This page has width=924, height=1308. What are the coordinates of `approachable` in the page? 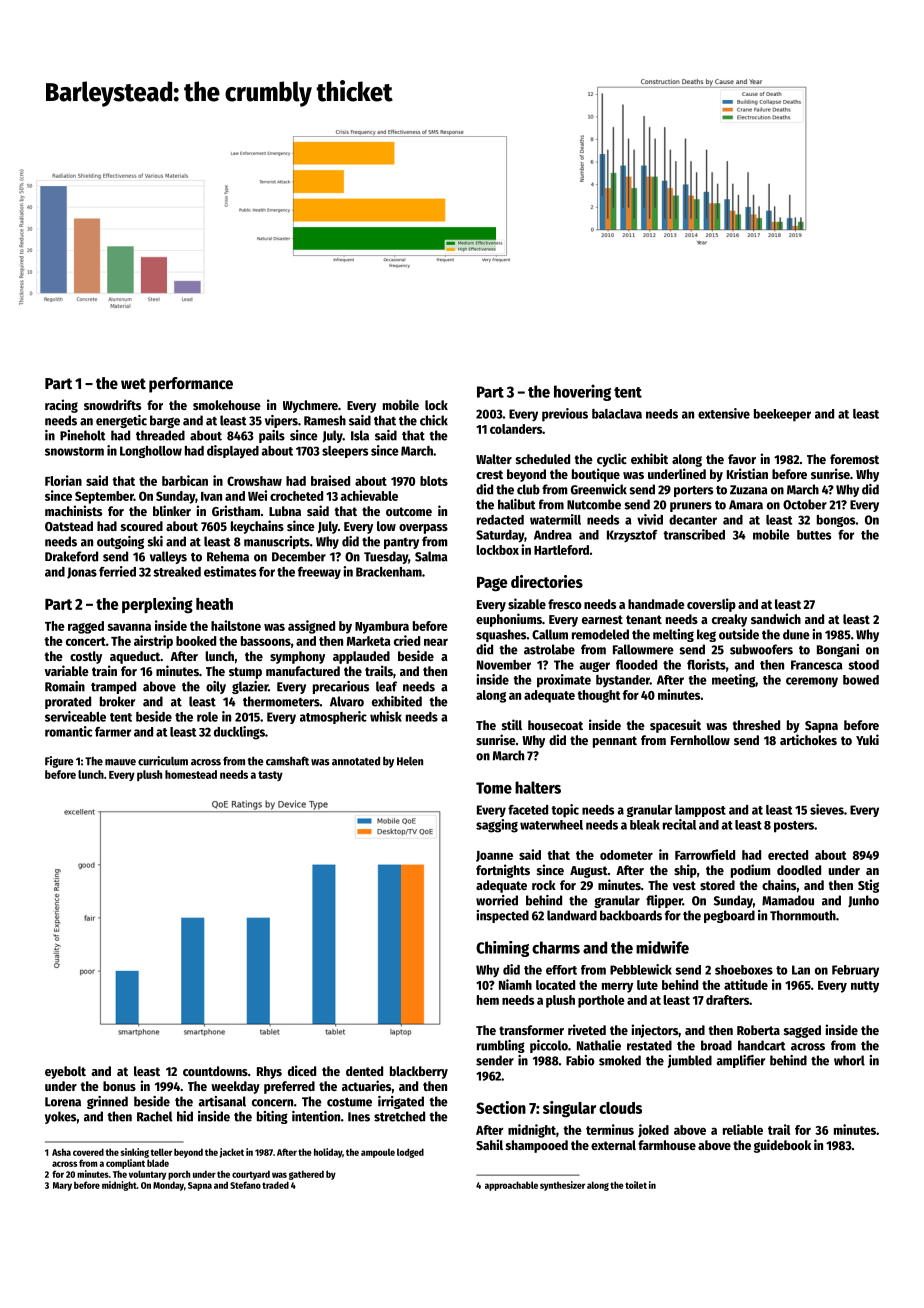 It's located at (511, 1186).
